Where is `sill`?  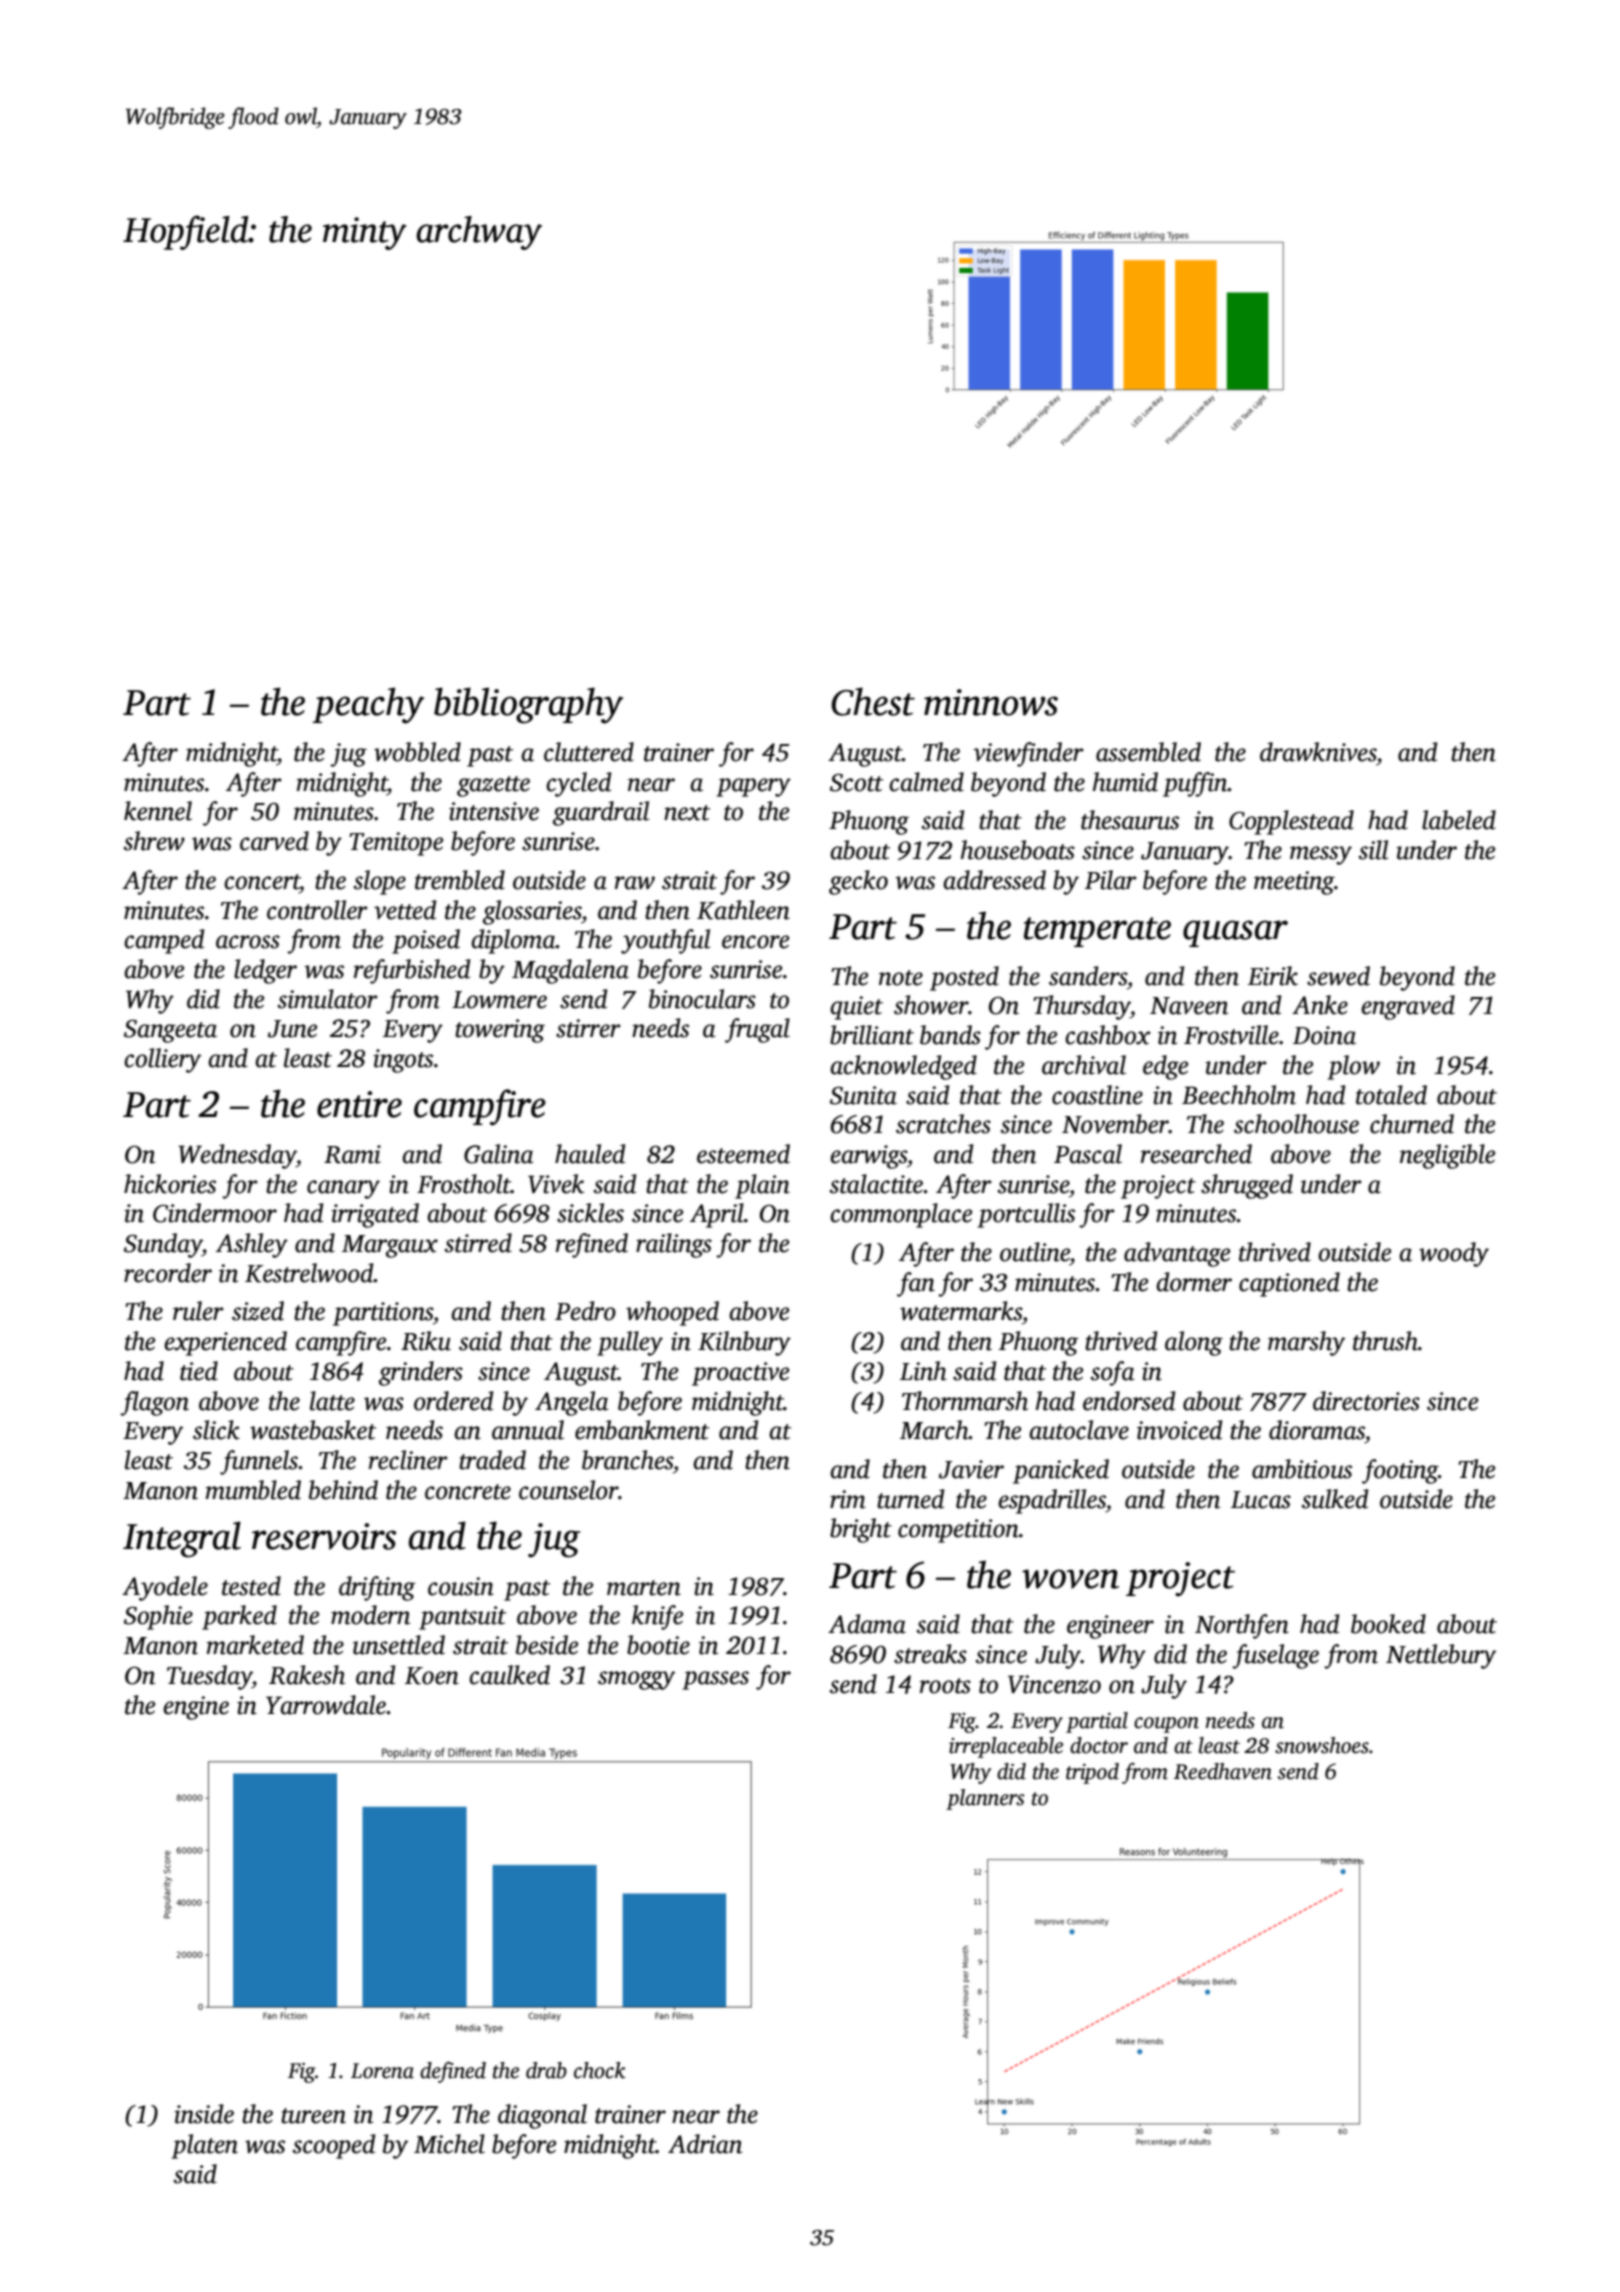 sill is located at coordinates (1373, 850).
